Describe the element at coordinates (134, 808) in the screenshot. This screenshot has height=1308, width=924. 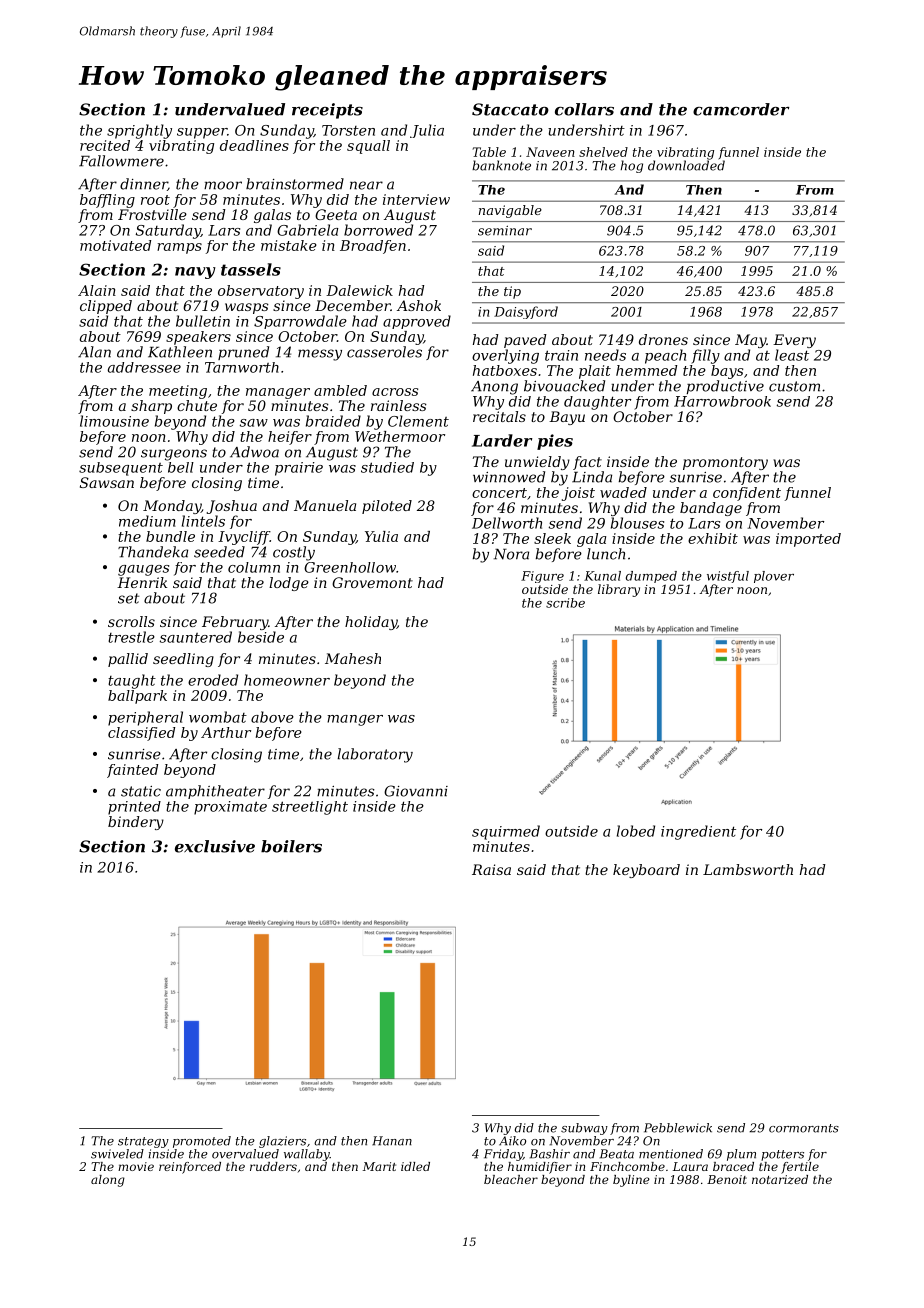
I see `printed` at that location.
